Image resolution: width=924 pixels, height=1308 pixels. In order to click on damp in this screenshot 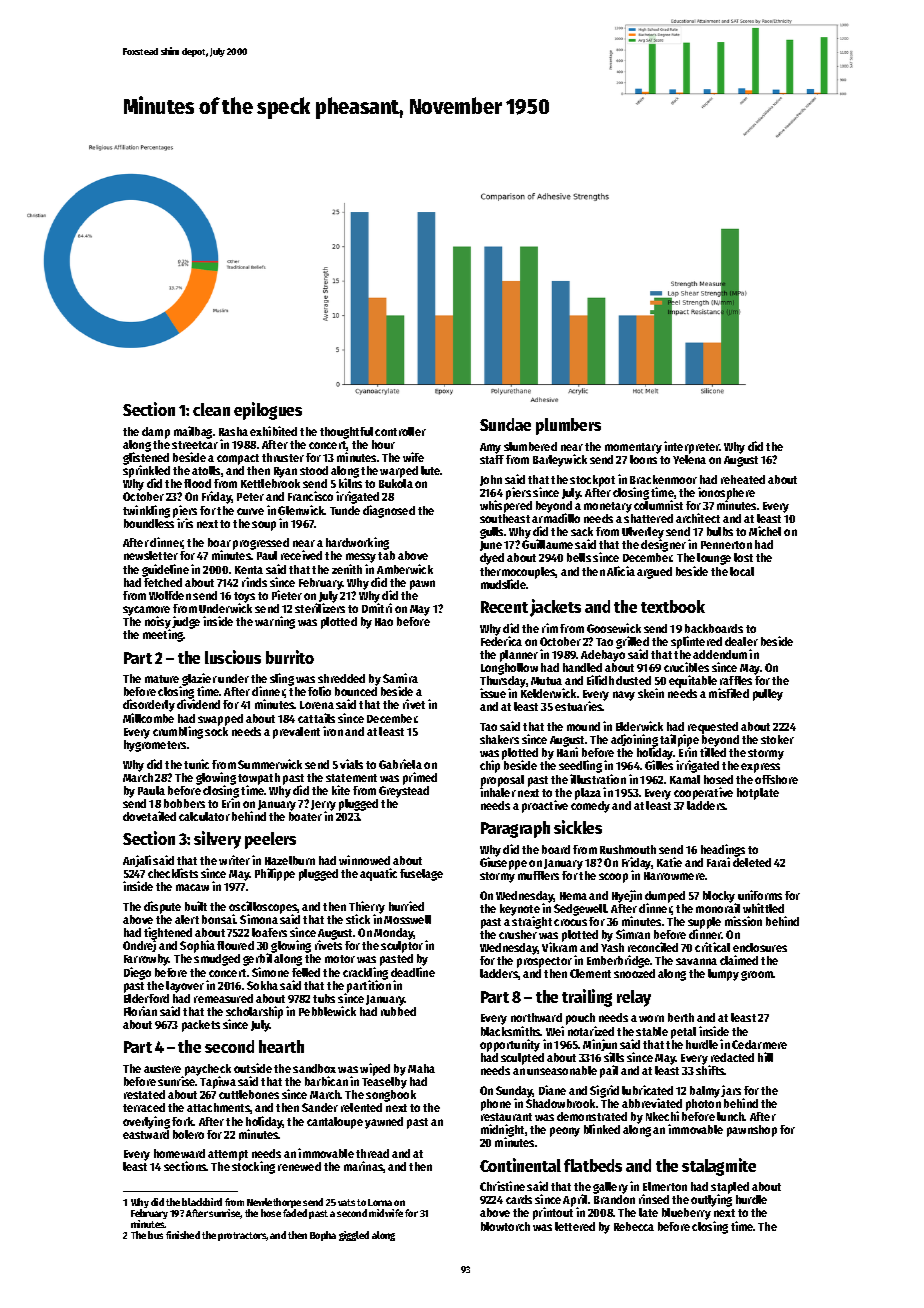, I will do `click(156, 433)`.
